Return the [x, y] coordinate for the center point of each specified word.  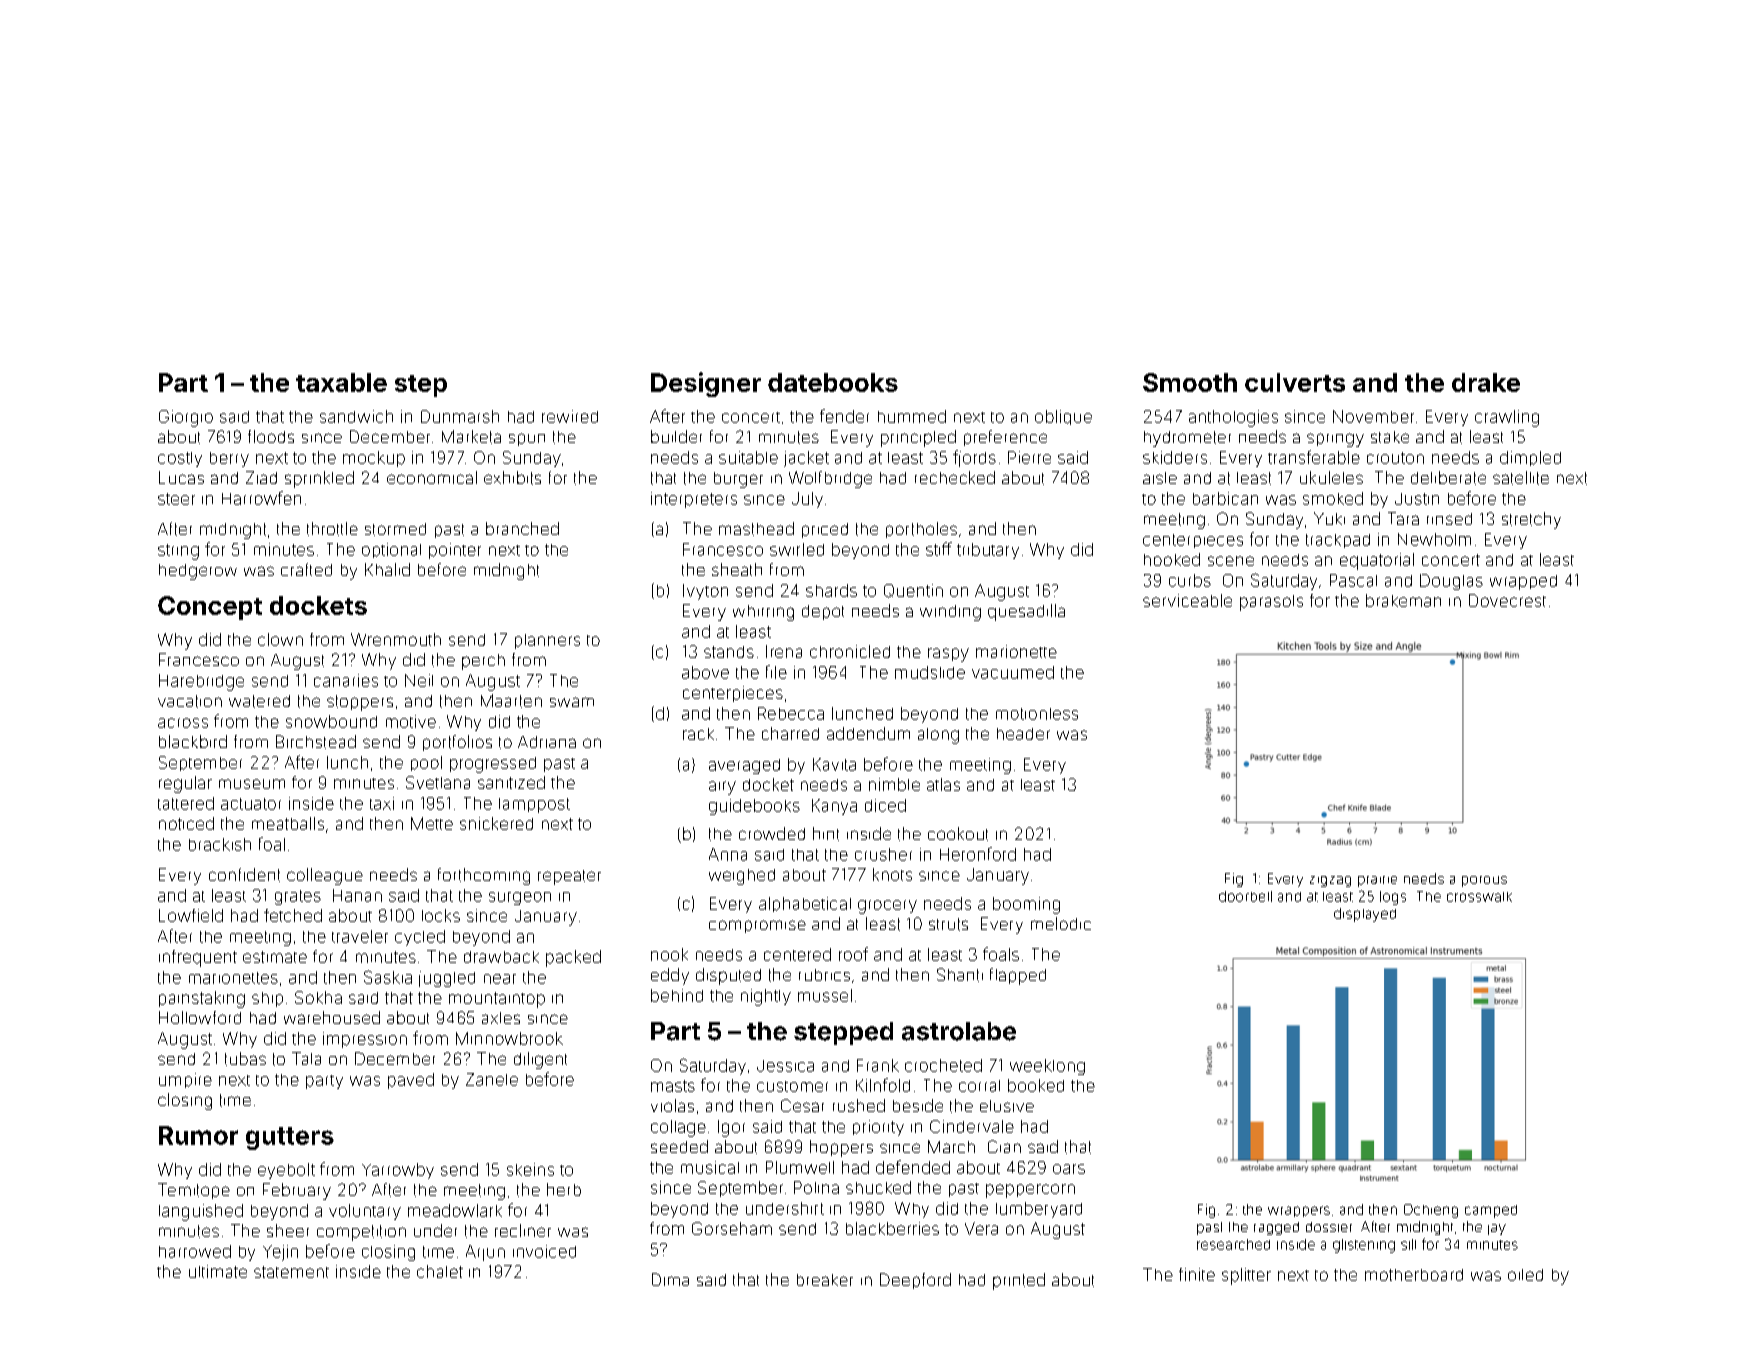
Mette [432, 823]
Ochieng [1431, 1211]
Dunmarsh [460, 416]
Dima [670, 1279]
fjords [974, 458]
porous [1484, 881]
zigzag [1330, 881]
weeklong [1047, 1067]
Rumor [198, 1135]
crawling [1507, 418]
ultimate [218, 1271]
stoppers [360, 703]
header [1023, 734]
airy [722, 788]
